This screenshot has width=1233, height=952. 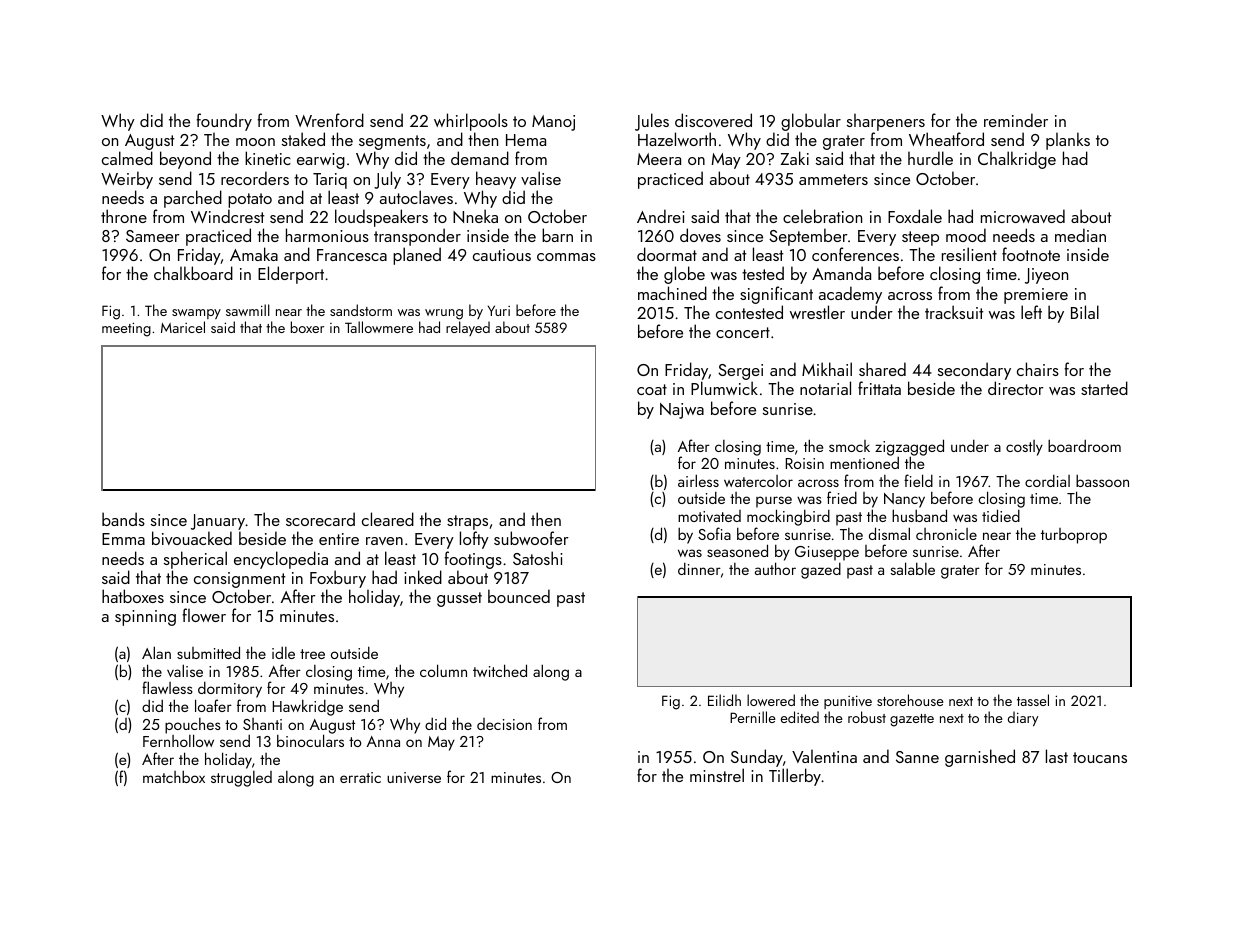 I want to click on storehouse, so click(x=910, y=700).
